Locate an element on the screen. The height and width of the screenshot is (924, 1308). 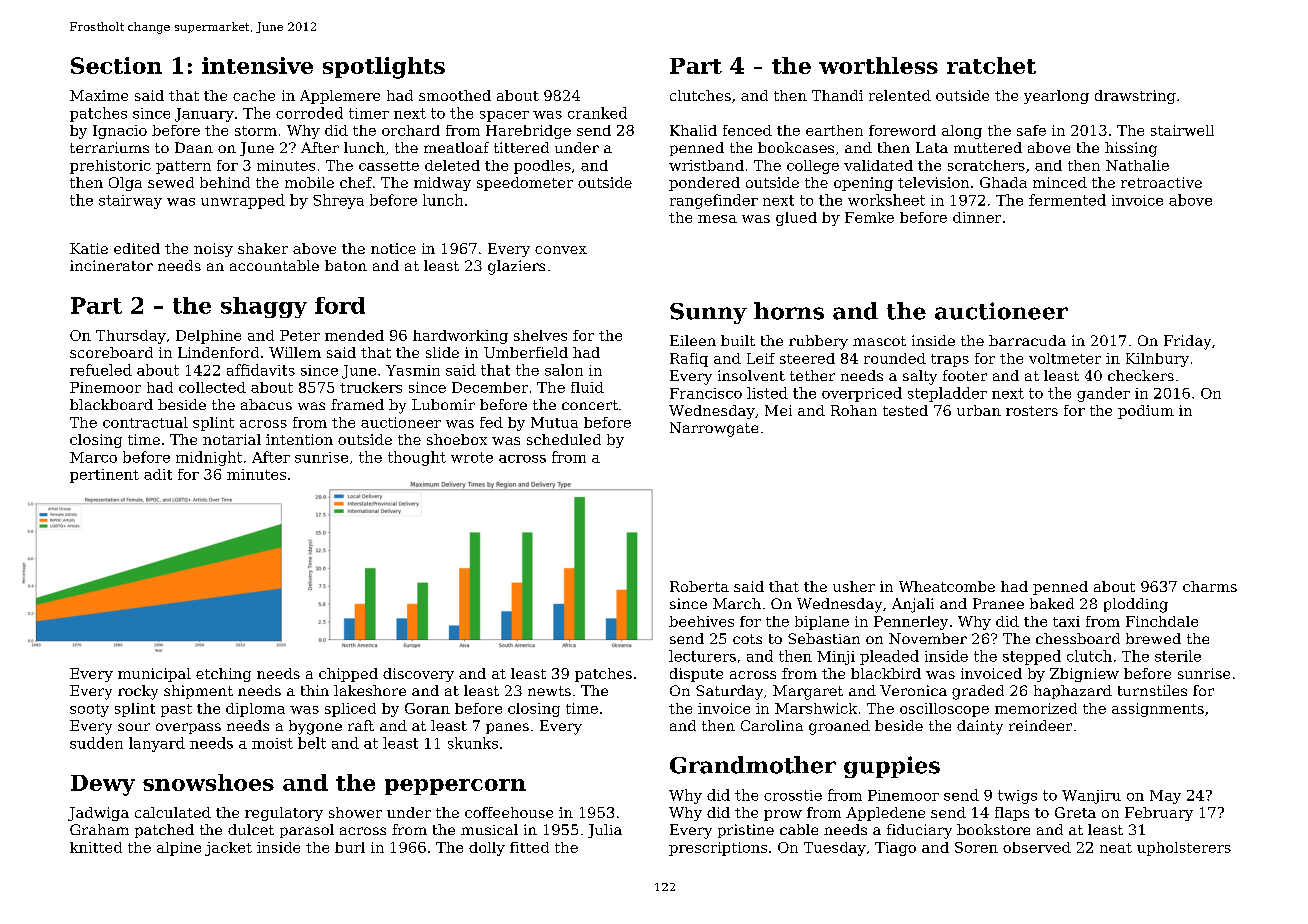
adit is located at coordinates (158, 474).
